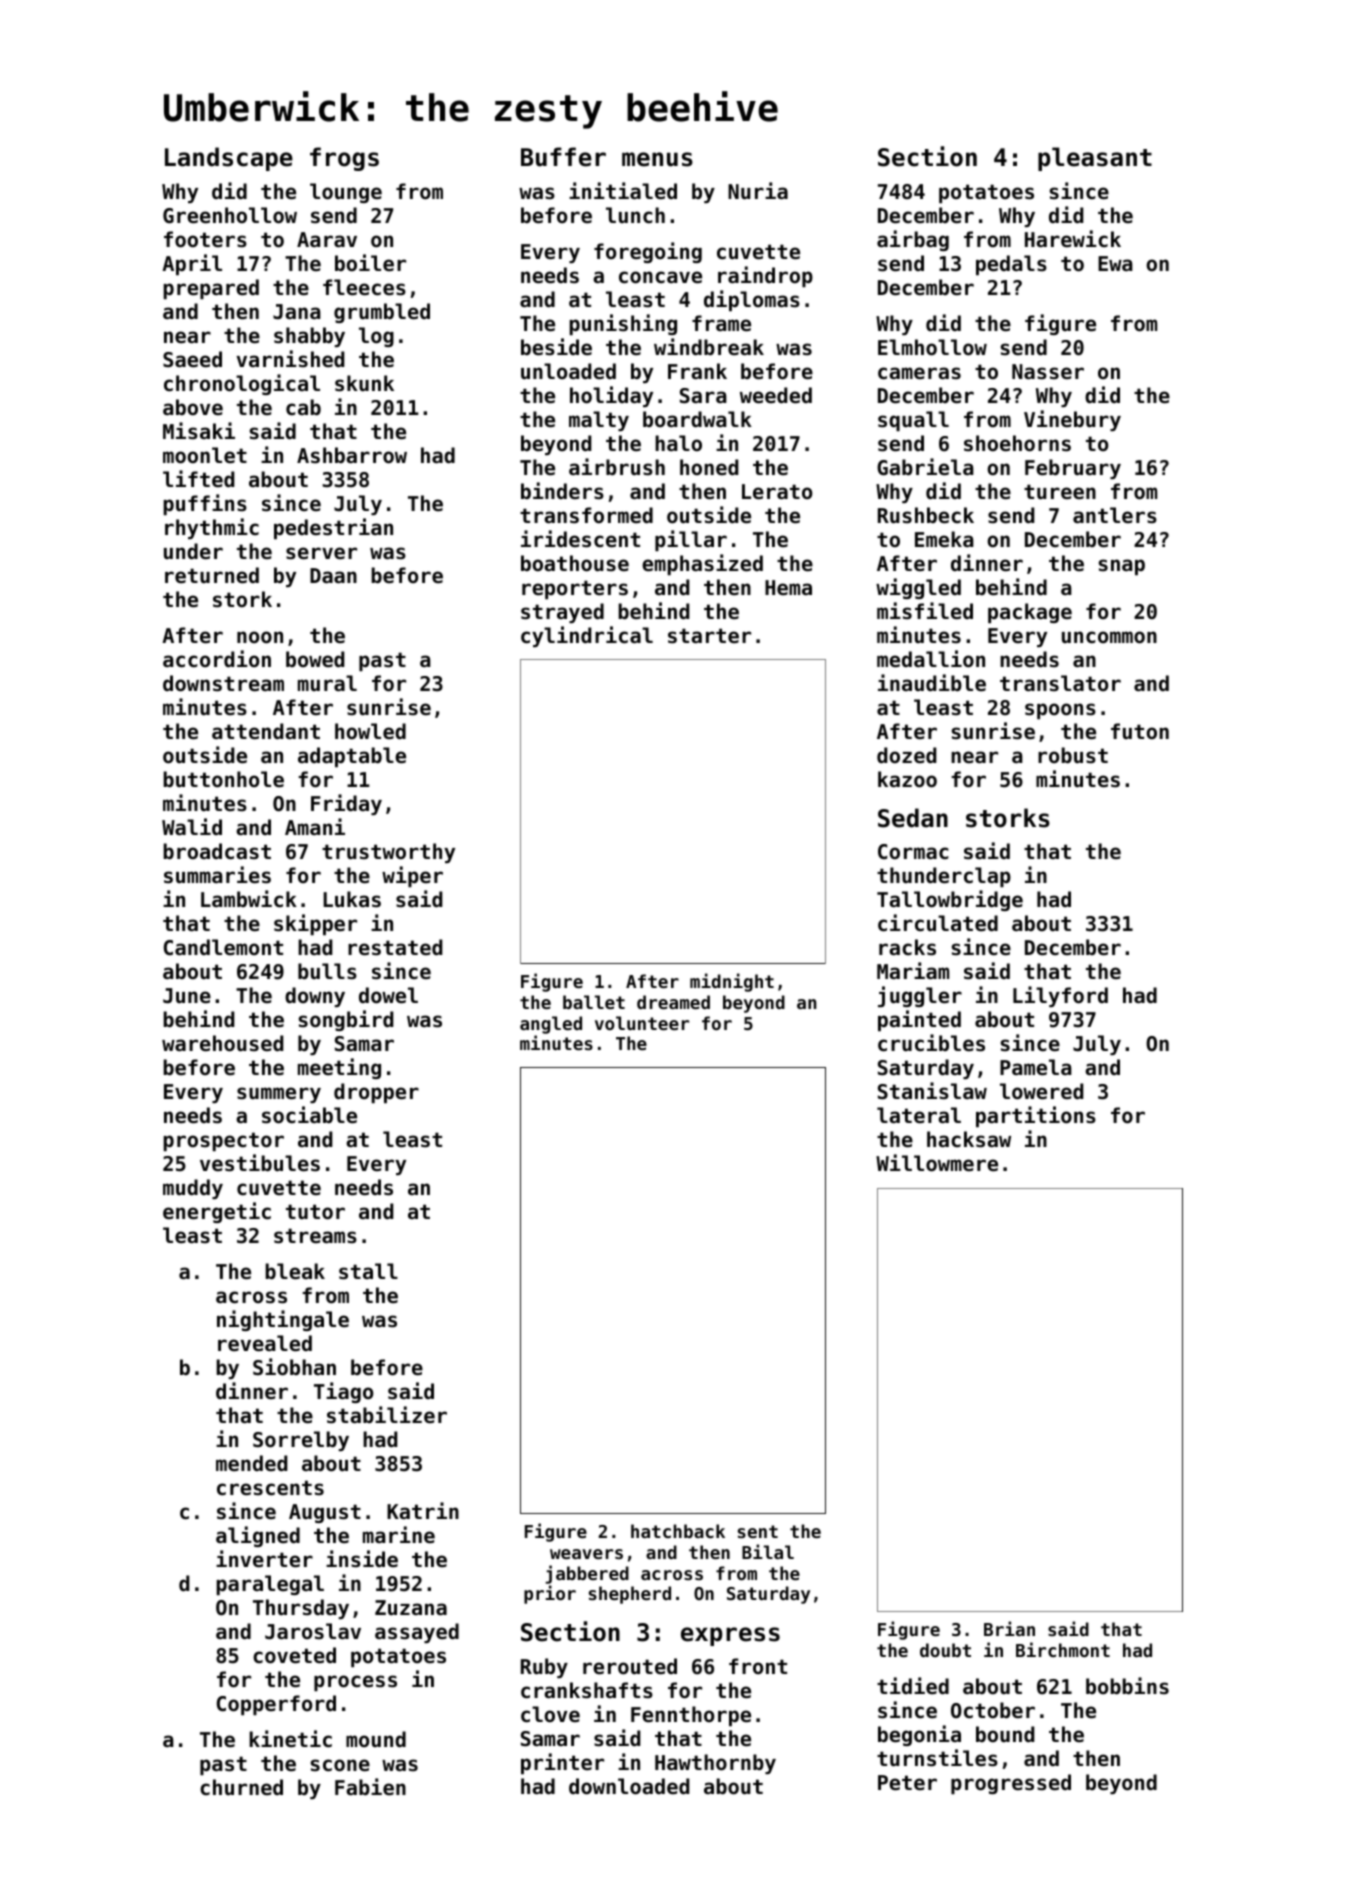 This image has width=1345, height=1903. What do you see at coordinates (1009, 1628) in the image?
I see `Brian` at bounding box center [1009, 1628].
